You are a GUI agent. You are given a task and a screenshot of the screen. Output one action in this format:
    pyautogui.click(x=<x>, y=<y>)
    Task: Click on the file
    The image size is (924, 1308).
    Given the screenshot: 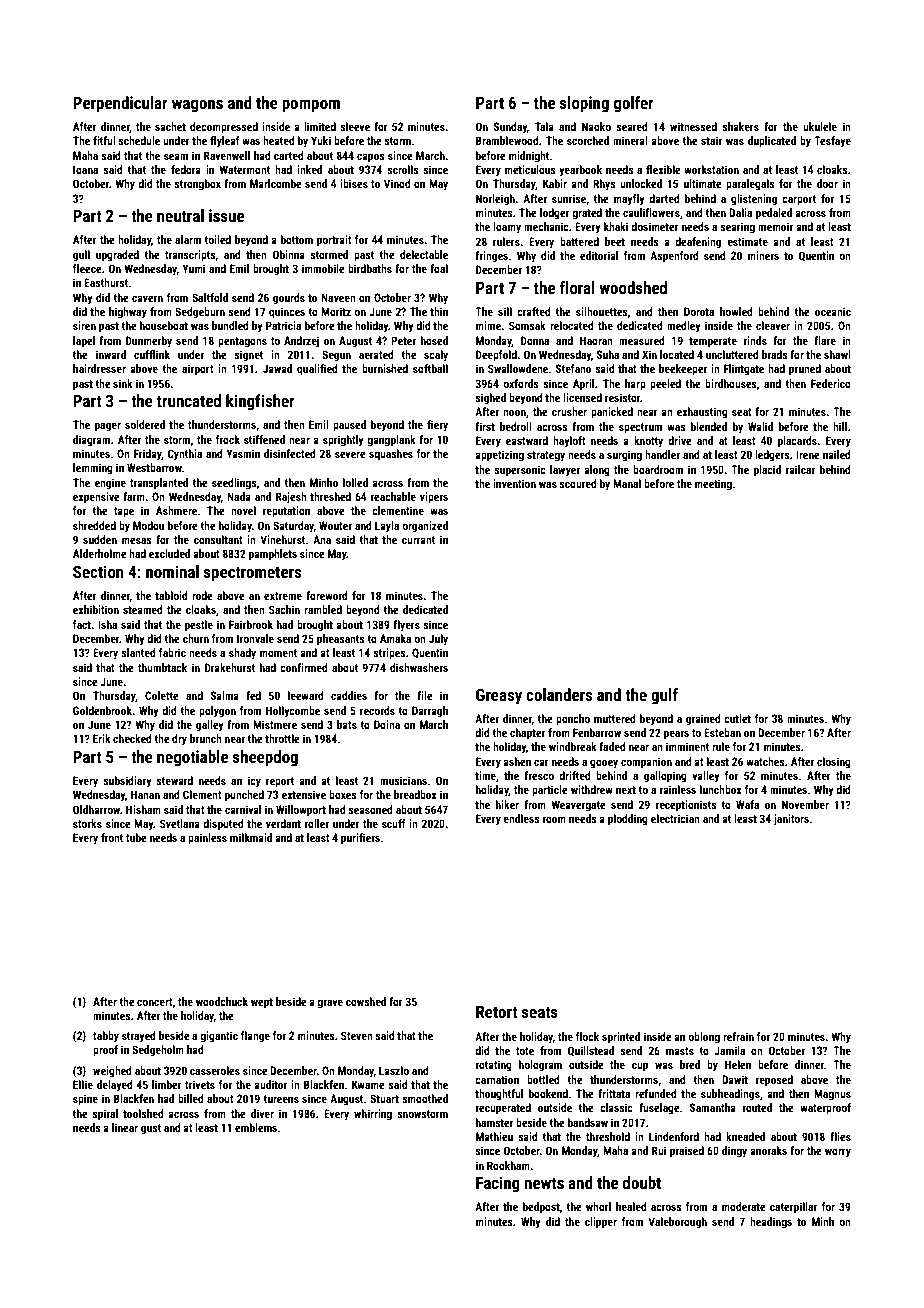 What is the action you would take?
    pyautogui.click(x=425, y=695)
